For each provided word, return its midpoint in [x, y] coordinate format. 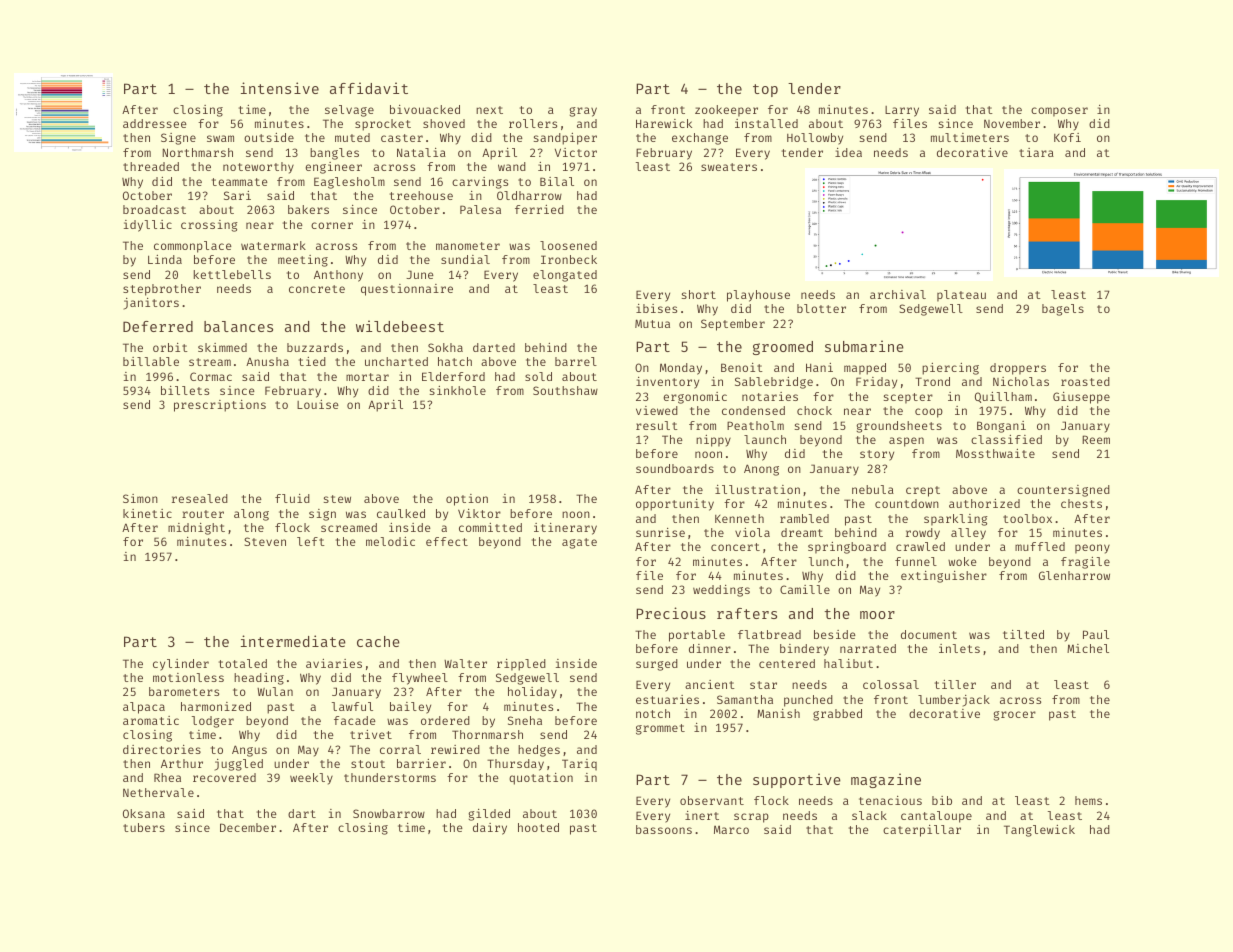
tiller [955, 684]
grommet [660, 729]
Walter [465, 663]
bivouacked [425, 109]
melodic [390, 541]
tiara [1036, 152]
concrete [317, 289]
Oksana [144, 813]
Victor [576, 152]
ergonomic [695, 398]
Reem [1096, 439]
